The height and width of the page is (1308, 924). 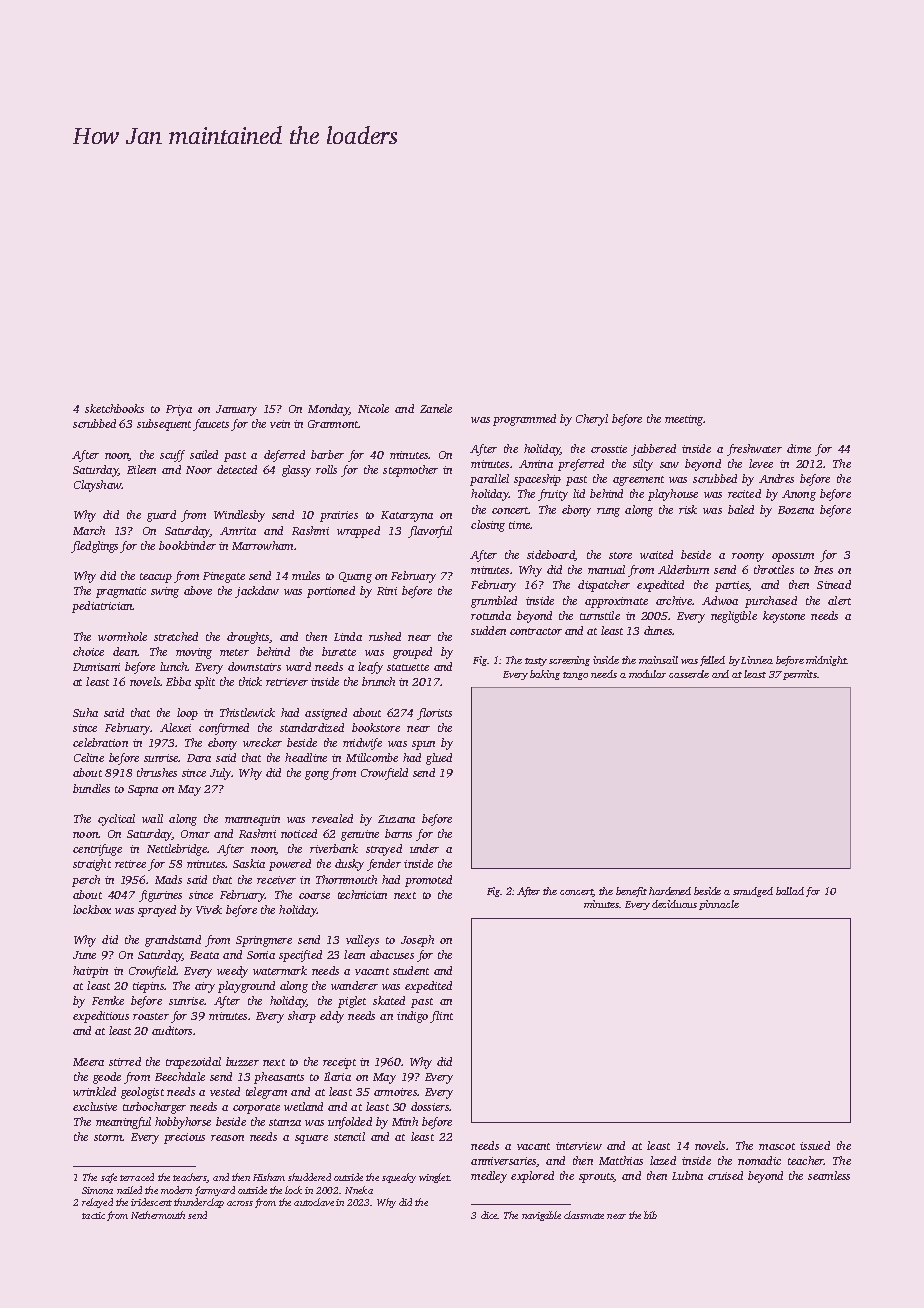 I want to click on bib, so click(x=650, y=1215).
